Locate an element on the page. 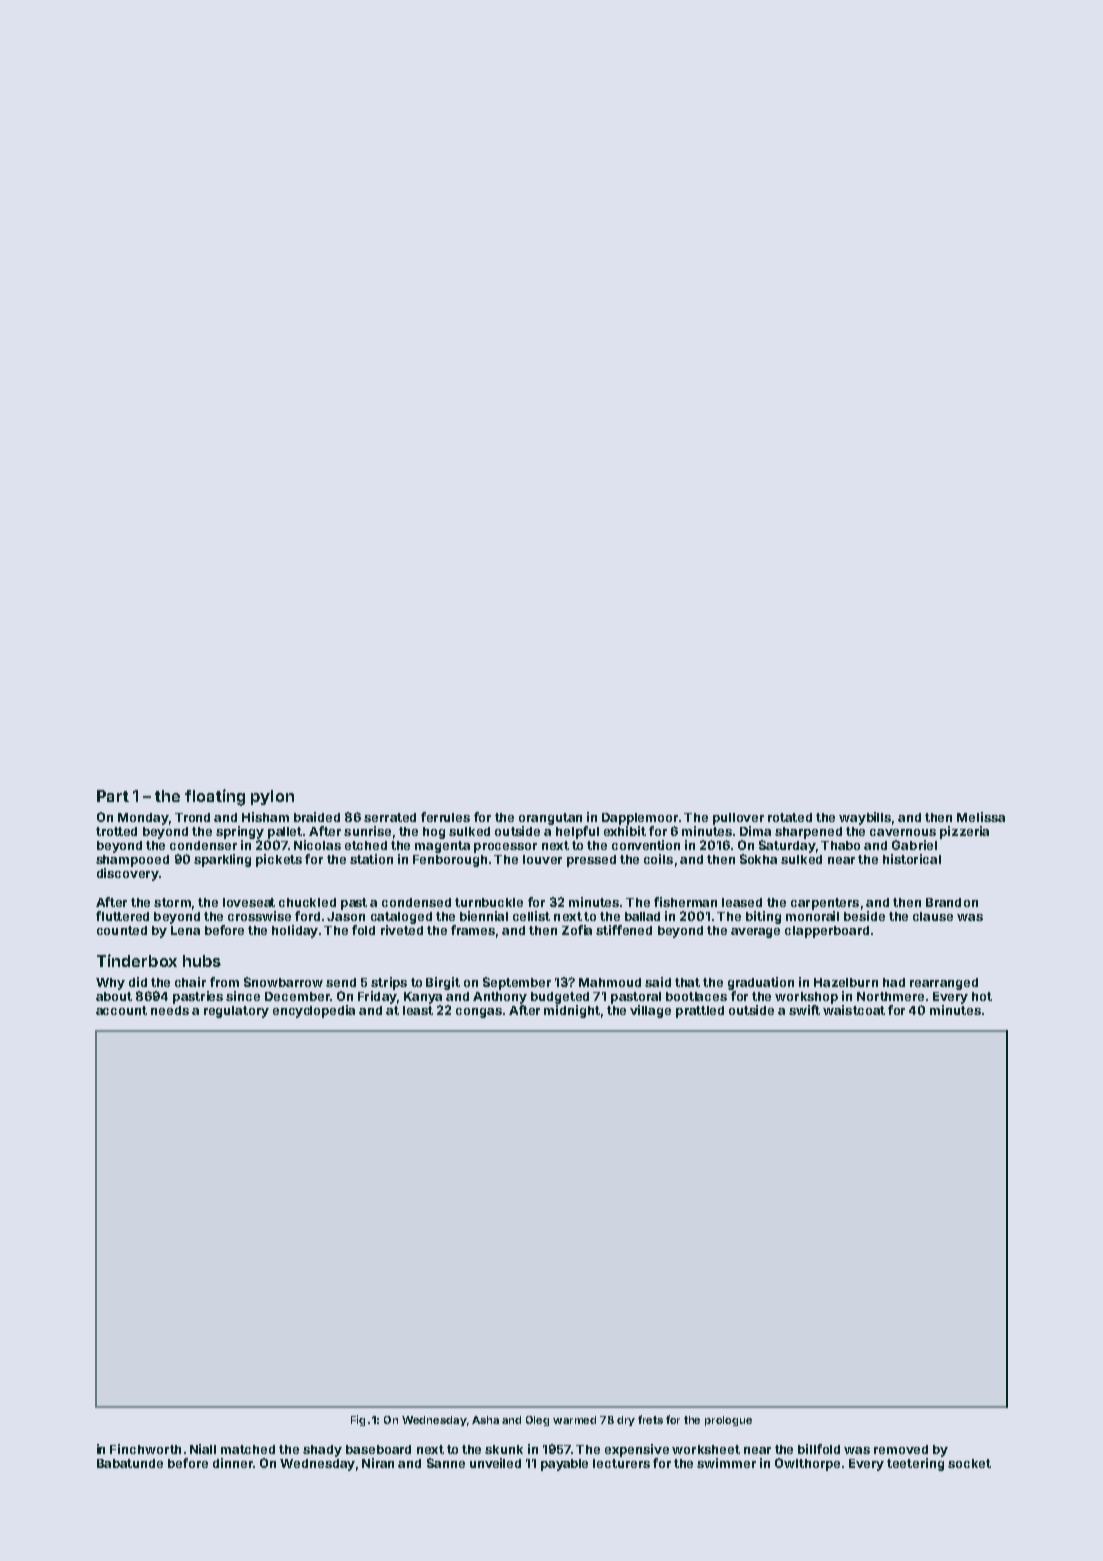 Image resolution: width=1103 pixels, height=1561 pixels. removed is located at coordinates (901, 1449).
